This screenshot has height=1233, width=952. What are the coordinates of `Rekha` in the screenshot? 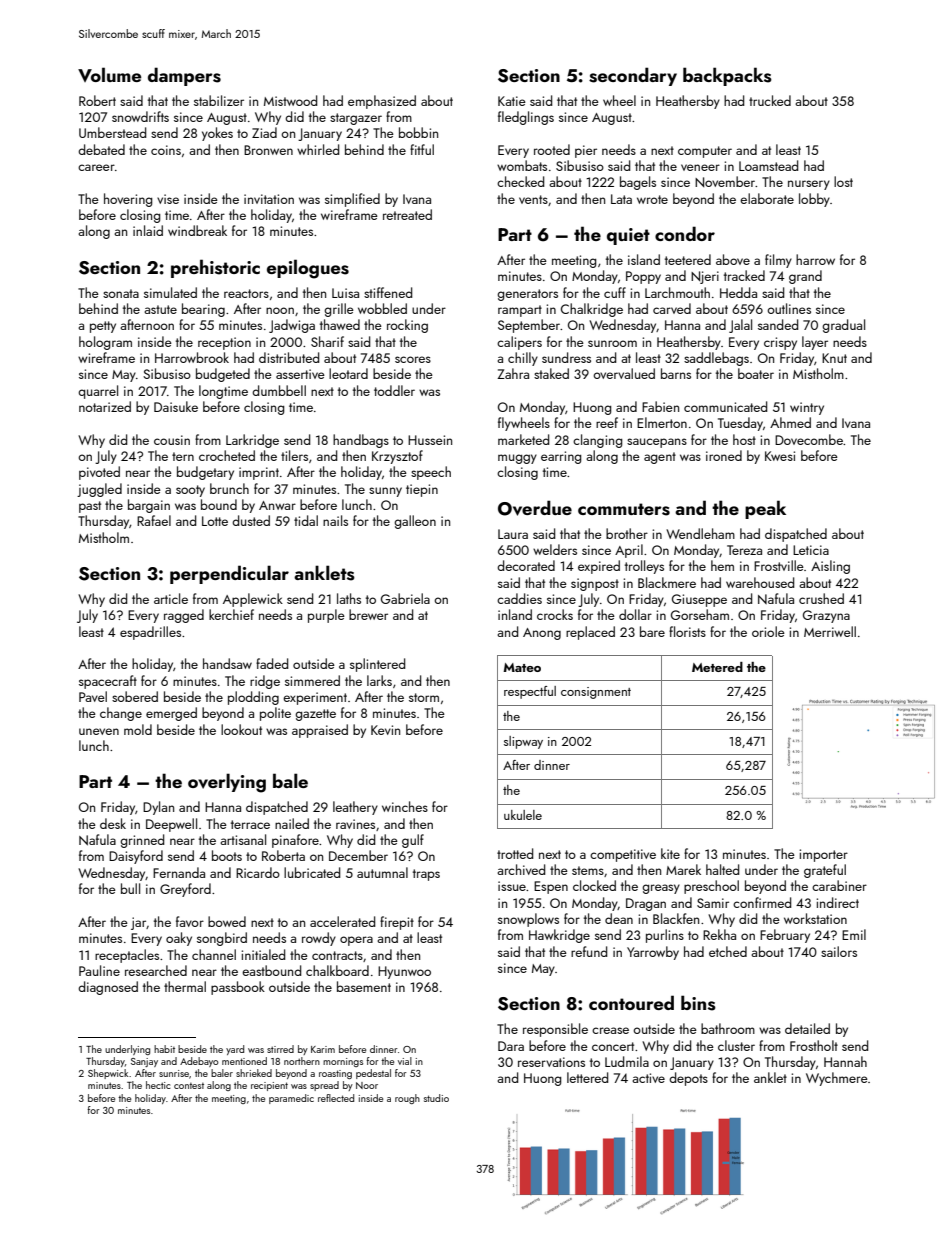 It's located at (719, 934).
